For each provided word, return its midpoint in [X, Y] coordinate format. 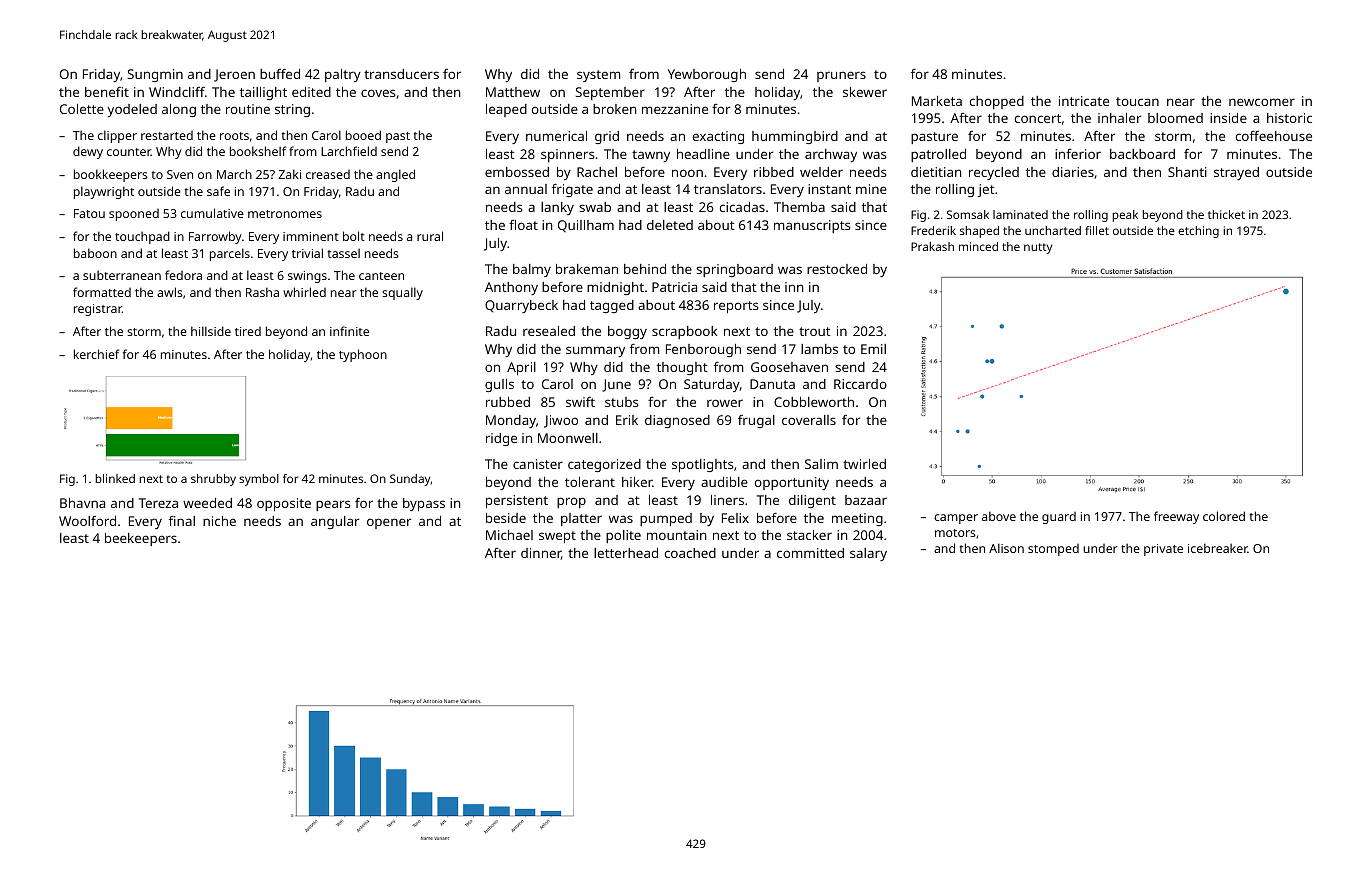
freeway [1176, 517]
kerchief [96, 354]
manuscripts [812, 226]
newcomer [1262, 102]
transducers [401, 74]
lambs [819, 349]
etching [1198, 232]
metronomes [285, 214]
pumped [666, 519]
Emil [873, 349]
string [292, 110]
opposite [284, 504]
